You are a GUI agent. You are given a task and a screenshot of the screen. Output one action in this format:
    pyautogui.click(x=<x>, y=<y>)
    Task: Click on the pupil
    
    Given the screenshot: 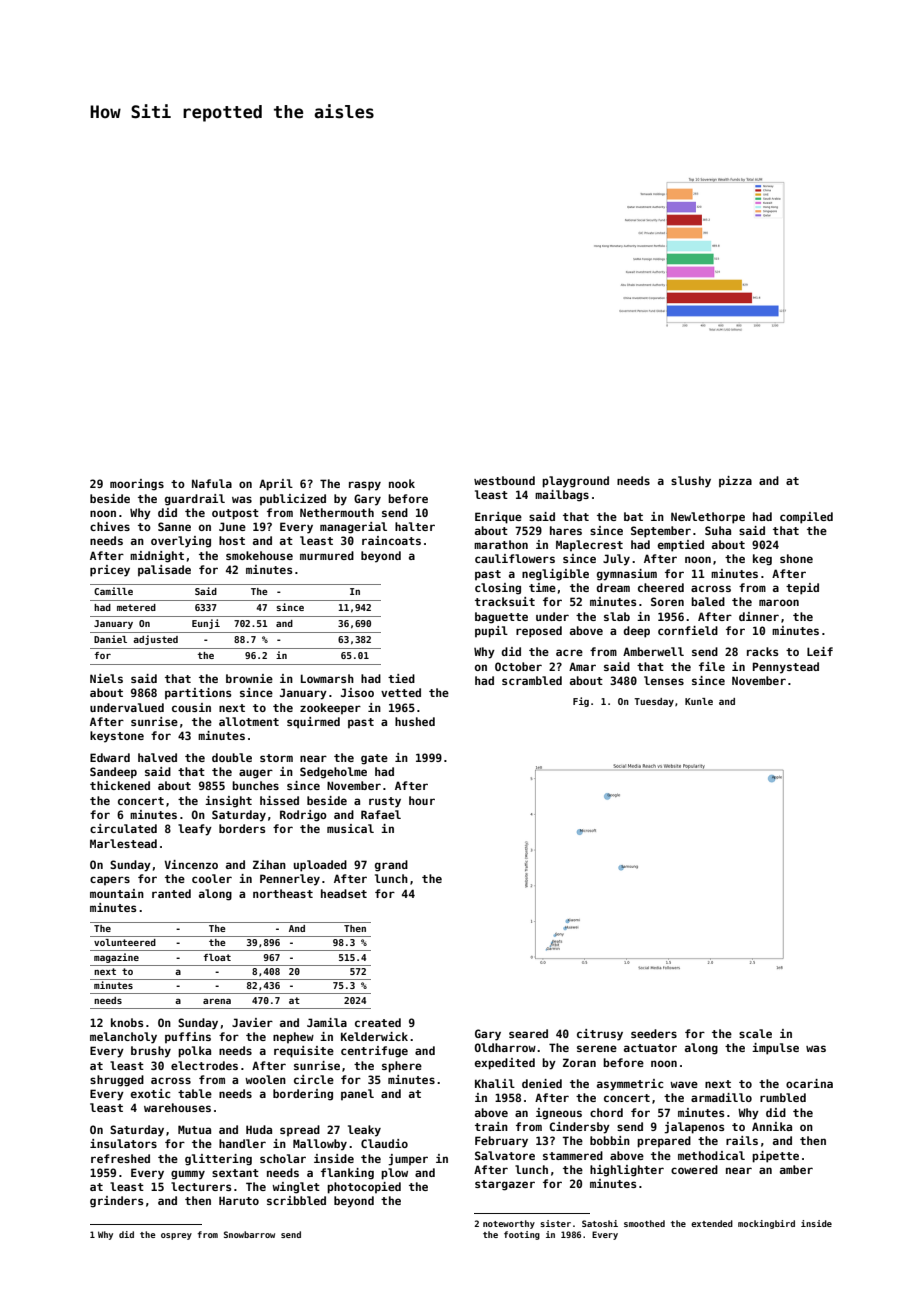 What is the action you would take?
    pyautogui.click(x=491, y=632)
